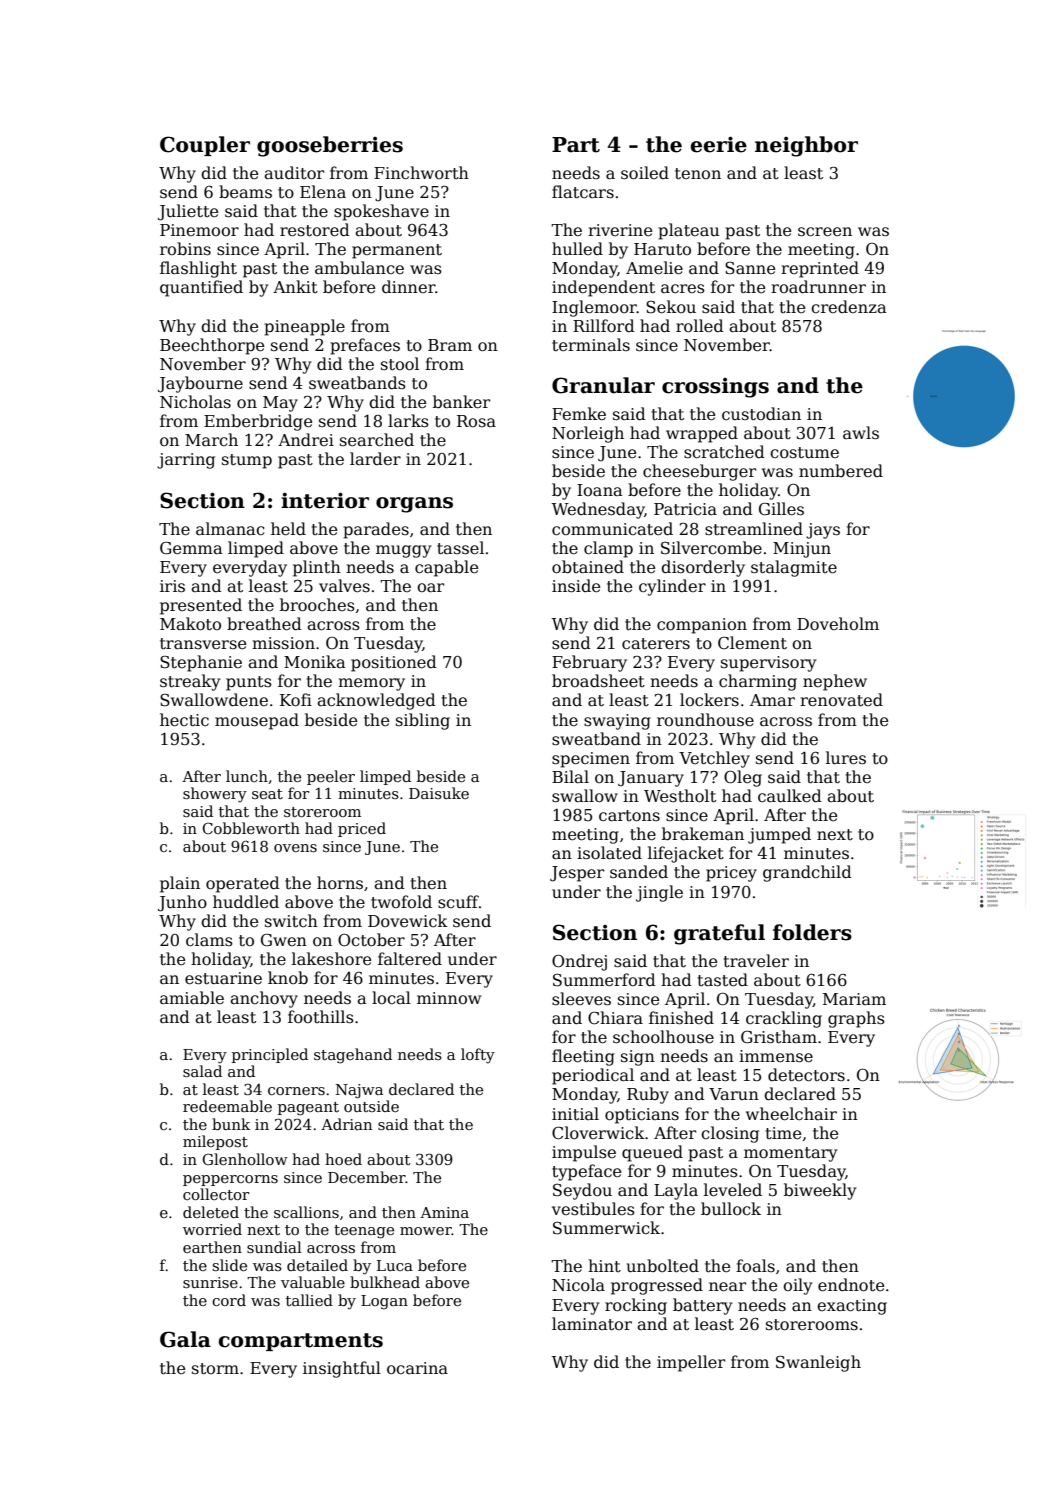  Describe the element at coordinates (186, 461) in the screenshot. I see `jarring` at that location.
